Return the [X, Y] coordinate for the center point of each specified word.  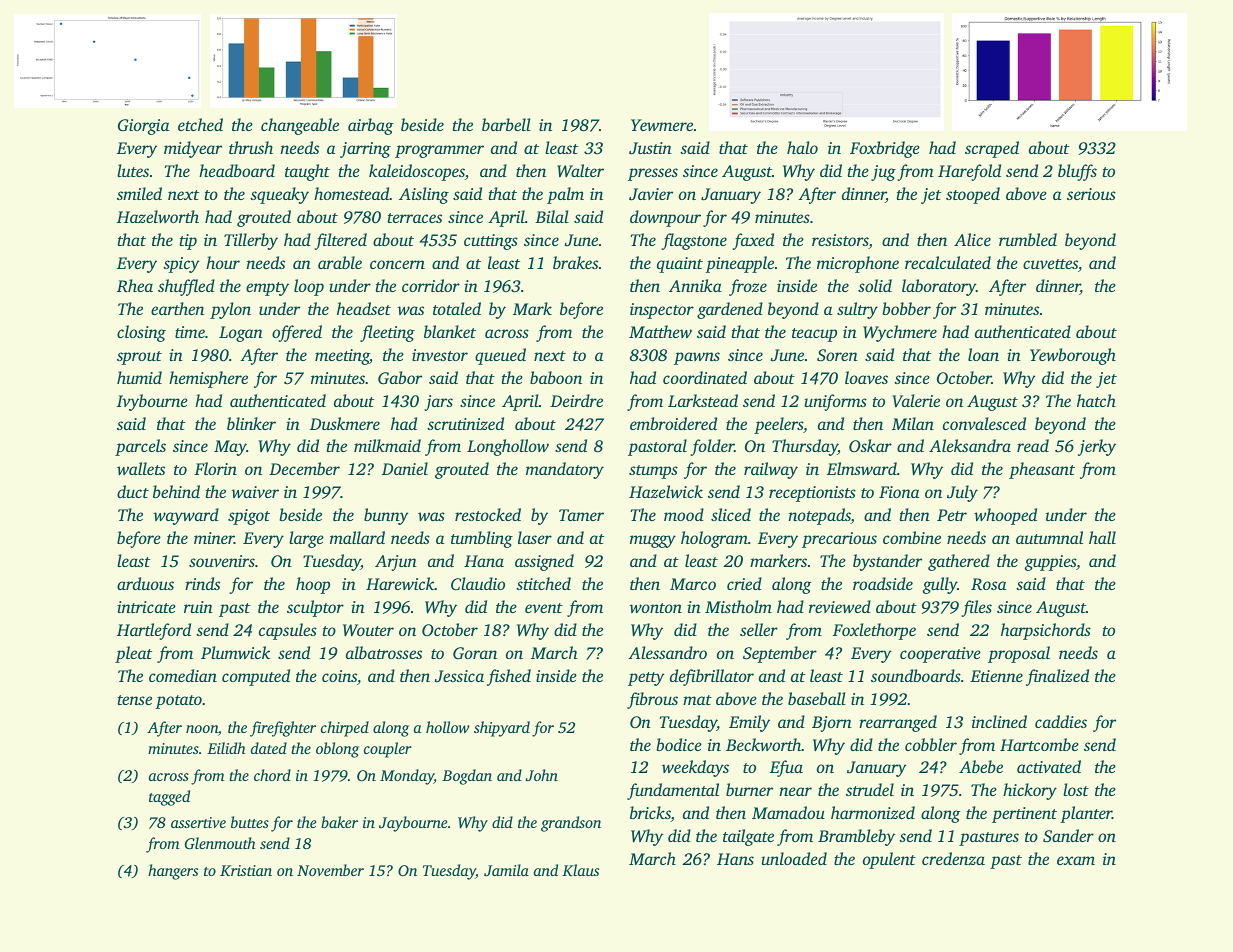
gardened [730, 310]
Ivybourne [152, 402]
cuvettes [1050, 264]
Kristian [246, 870]
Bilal [552, 216]
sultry [857, 310]
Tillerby [251, 241]
